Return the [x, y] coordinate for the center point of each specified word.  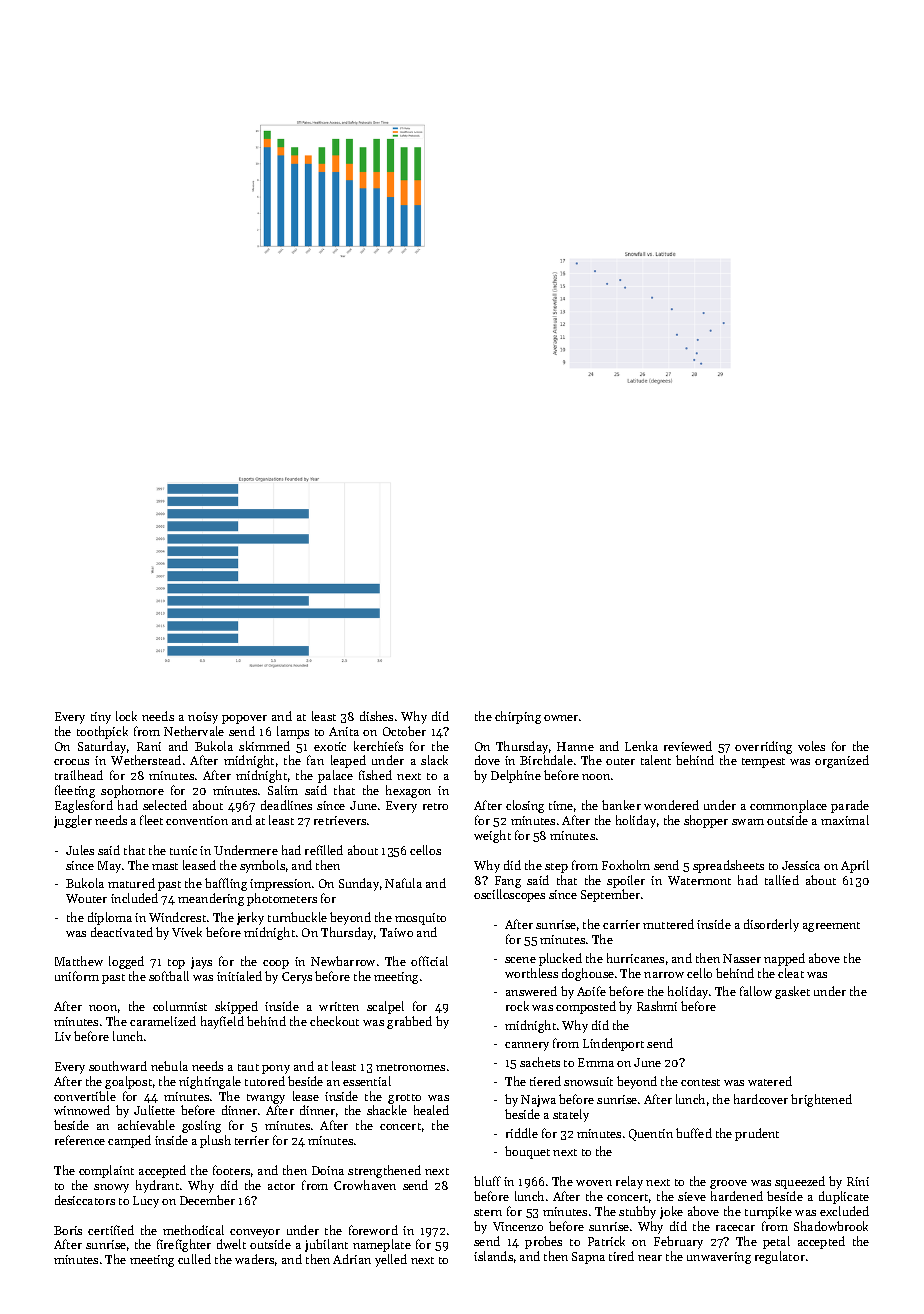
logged [126, 962]
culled [194, 1259]
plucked [560, 959]
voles [811, 746]
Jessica [801, 865]
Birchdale [546, 760]
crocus [71, 762]
